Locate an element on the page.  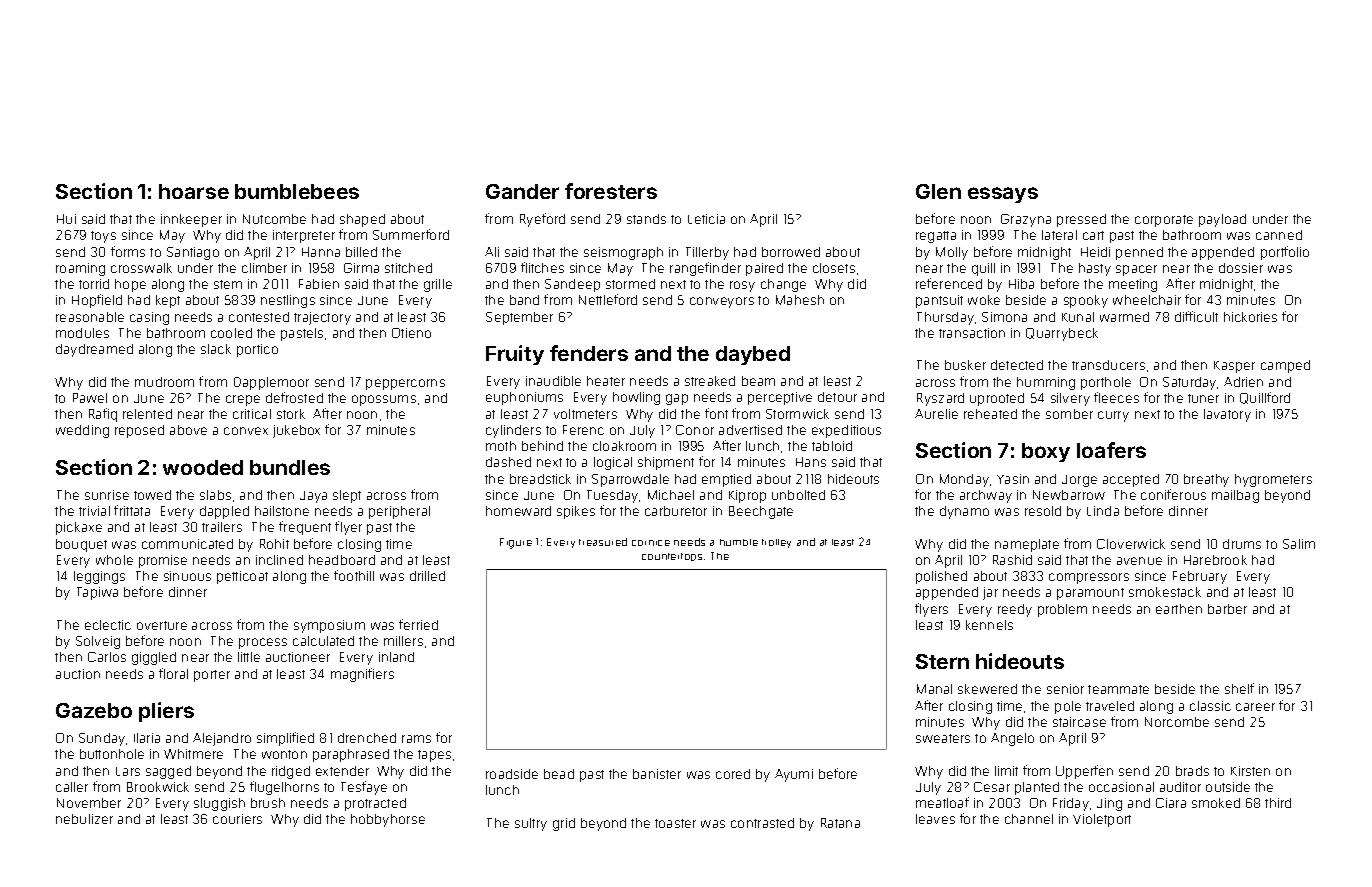
payload is located at coordinates (1222, 220).
